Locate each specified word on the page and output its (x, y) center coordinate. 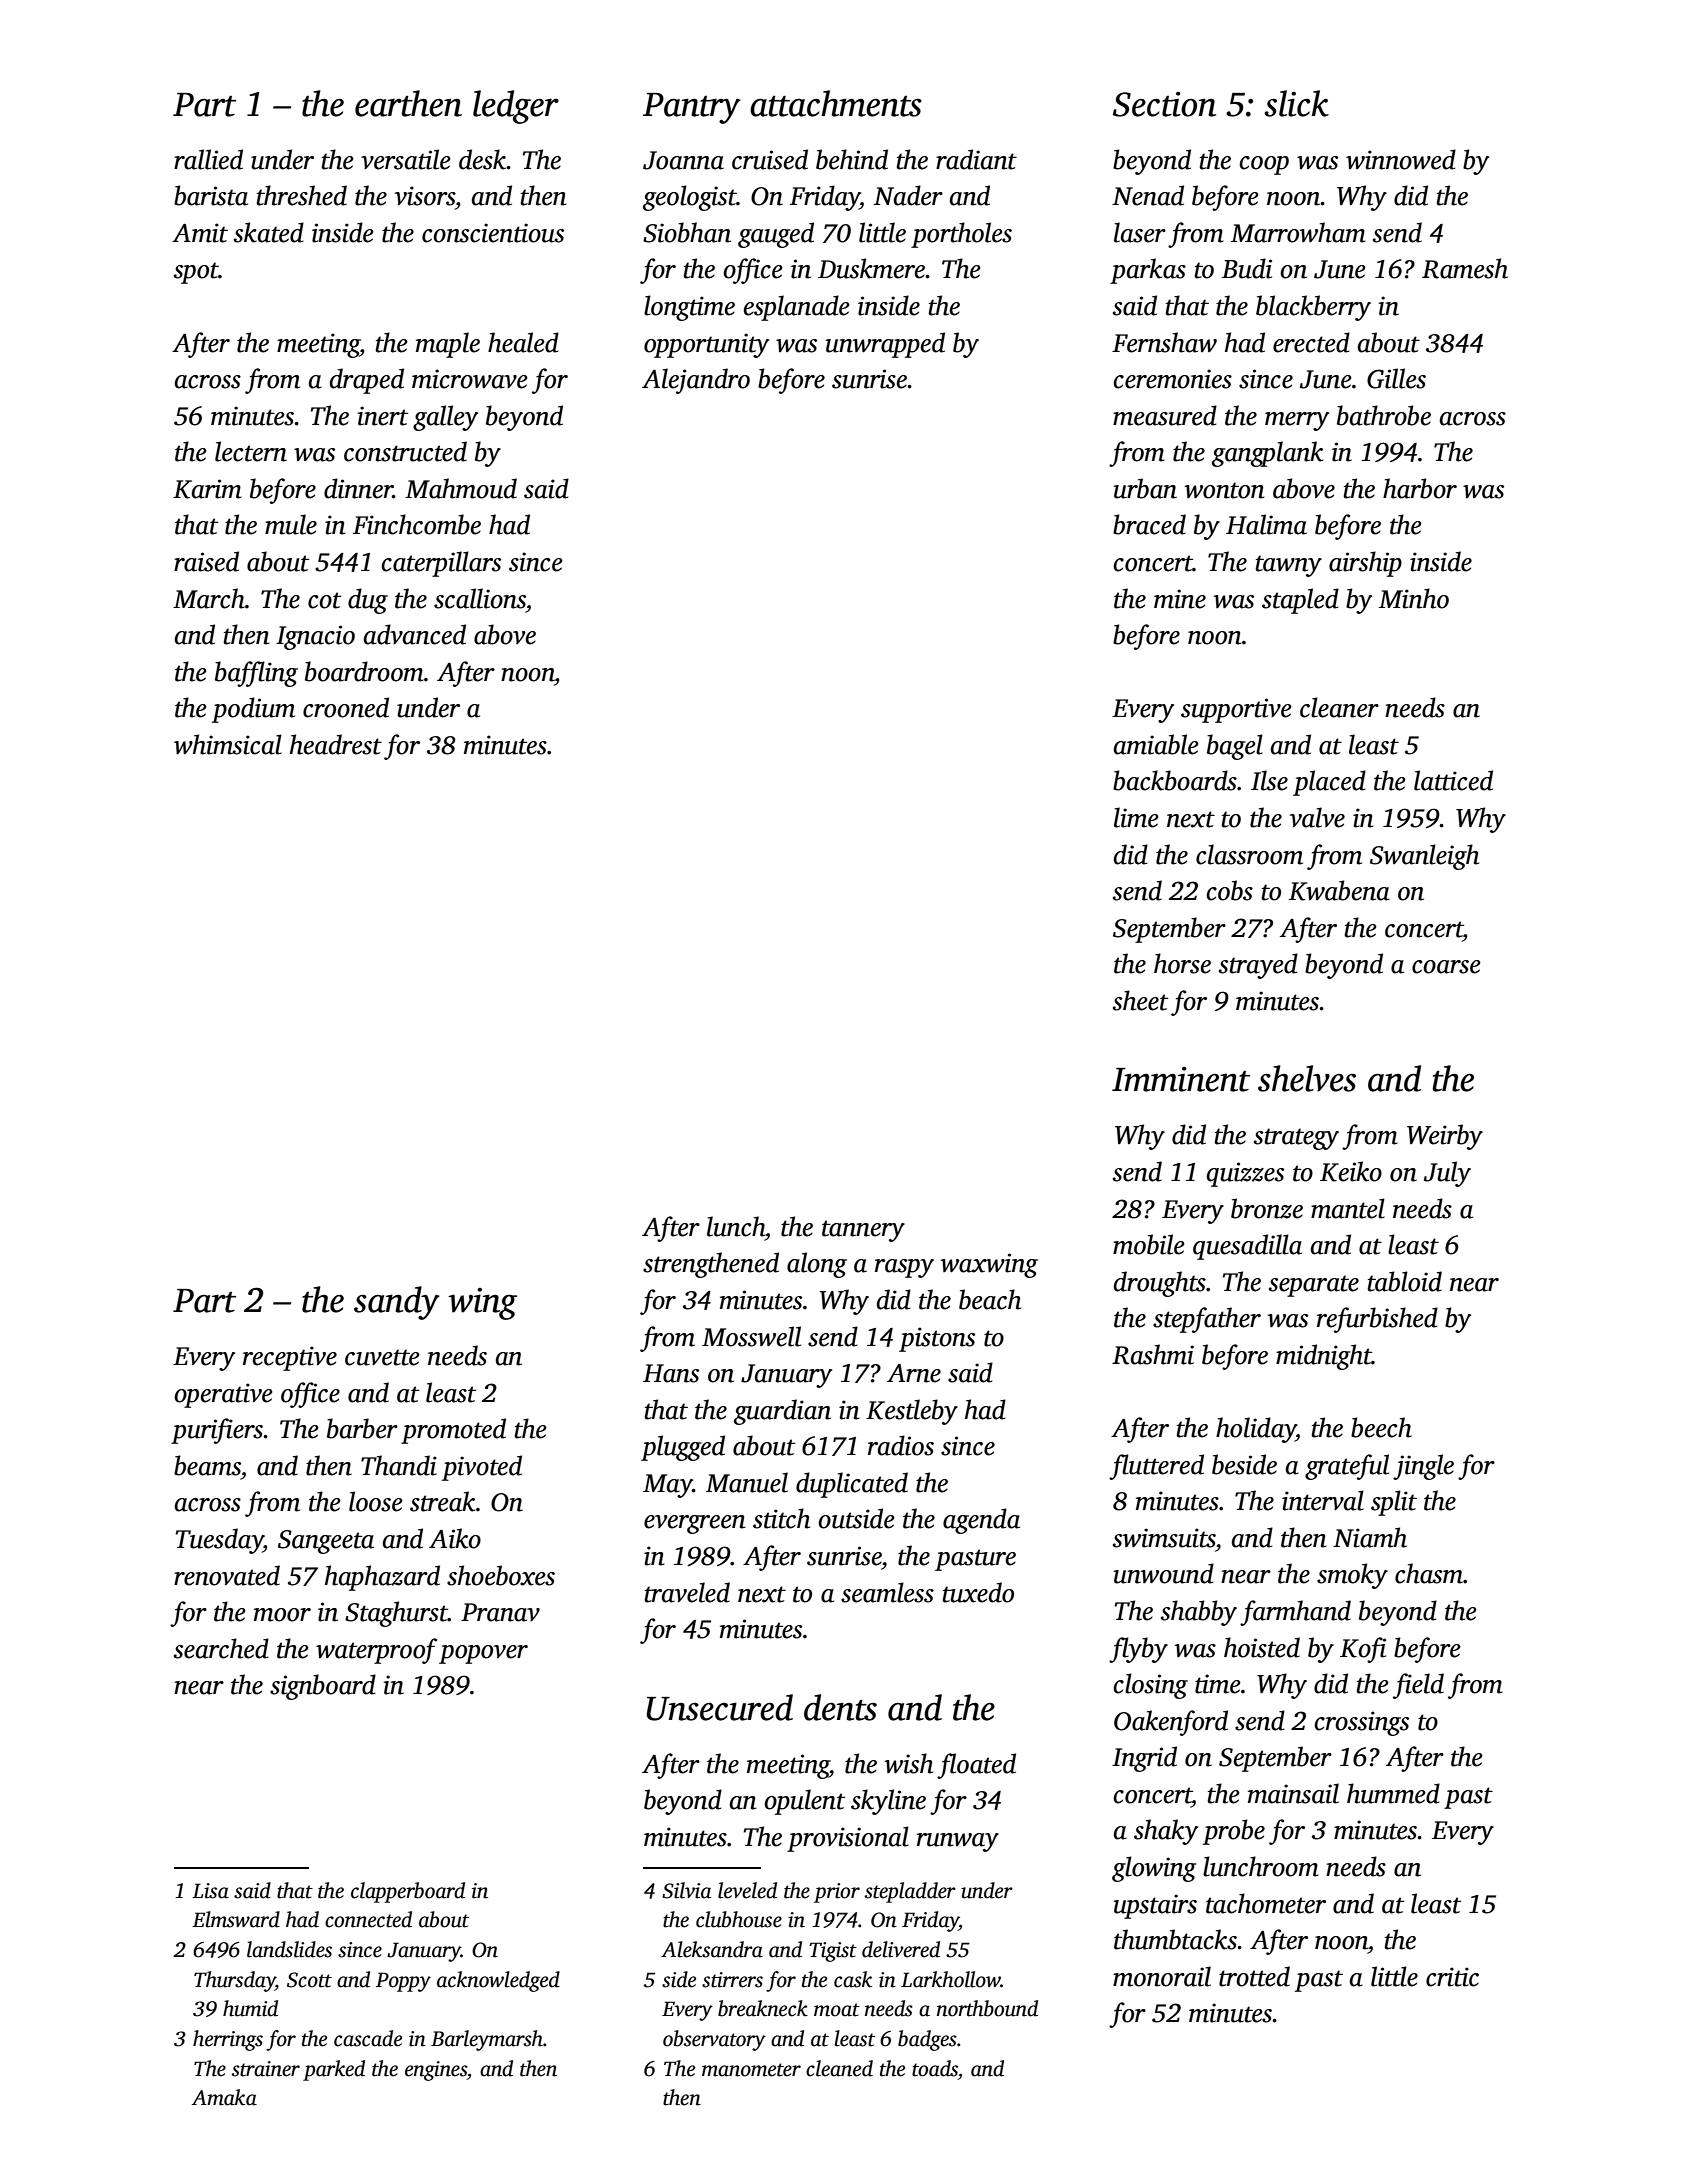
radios (901, 1445)
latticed (1453, 780)
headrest (336, 744)
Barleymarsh (487, 2040)
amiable (1156, 744)
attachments (836, 103)
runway (958, 1842)
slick (1296, 103)
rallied (208, 159)
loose (376, 1501)
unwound (1164, 1573)
